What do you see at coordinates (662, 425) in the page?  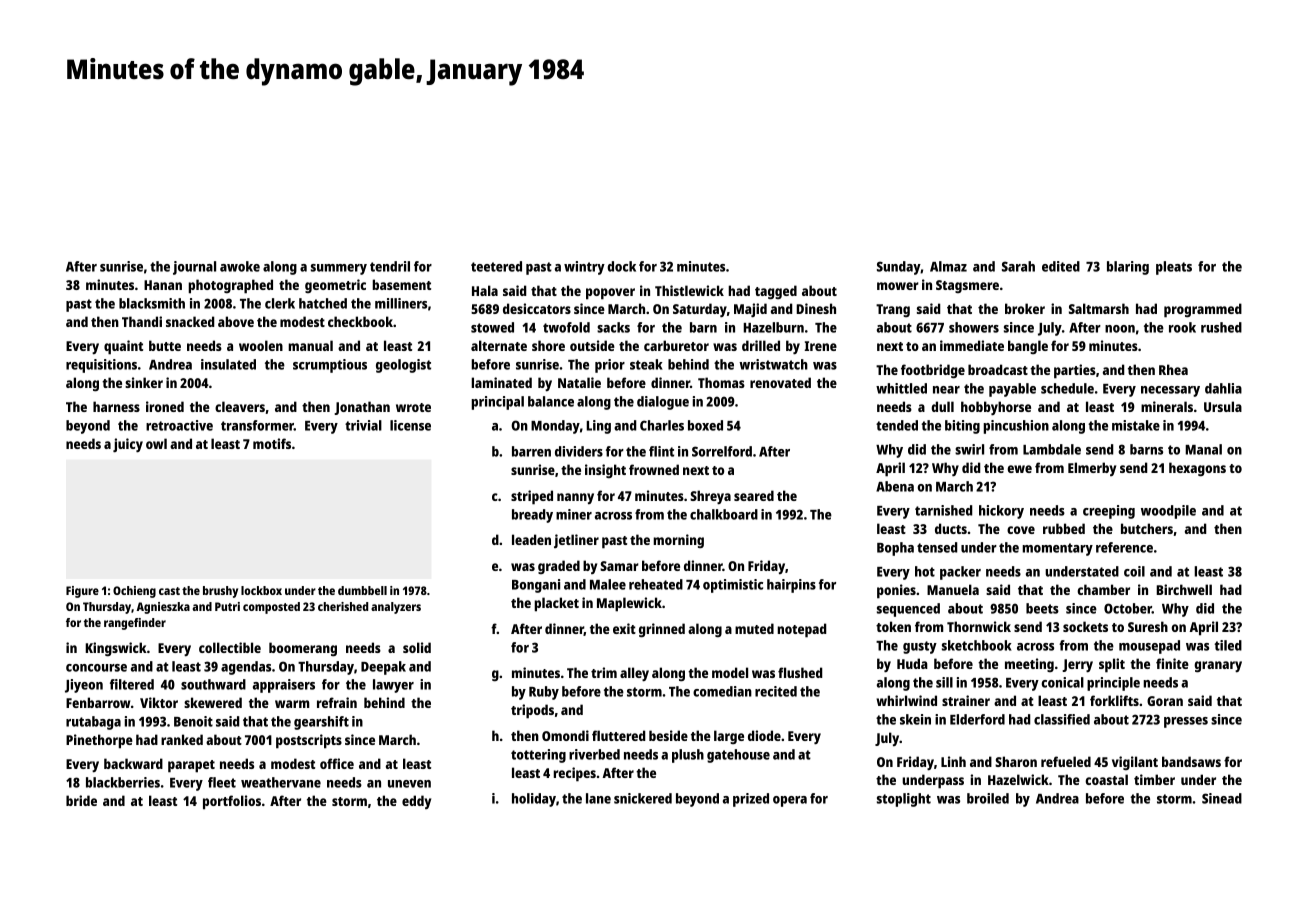 I see `Charles` at bounding box center [662, 425].
